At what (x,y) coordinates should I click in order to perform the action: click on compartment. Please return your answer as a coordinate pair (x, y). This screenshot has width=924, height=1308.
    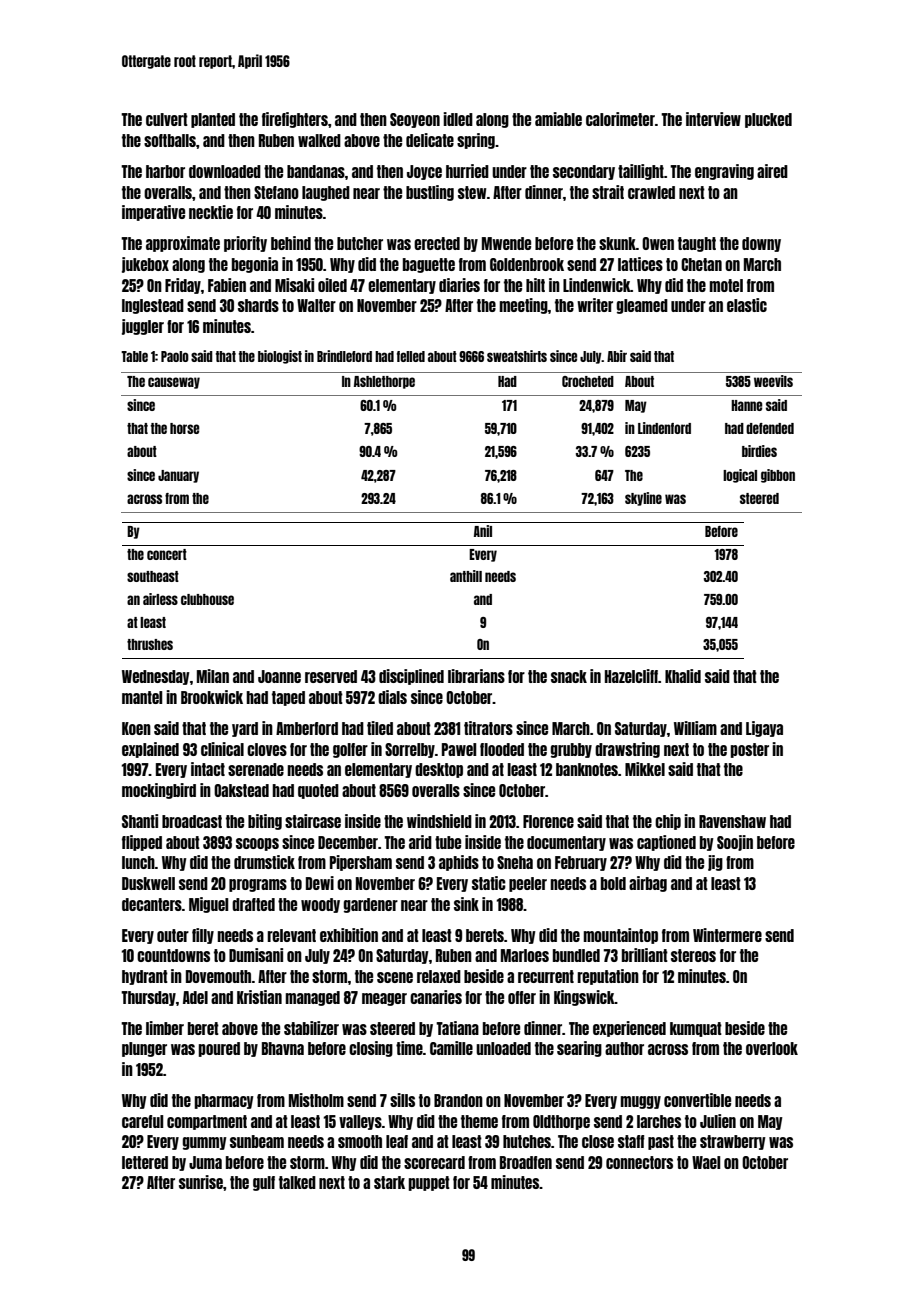
    Looking at the image, I should click on (207, 1122).
